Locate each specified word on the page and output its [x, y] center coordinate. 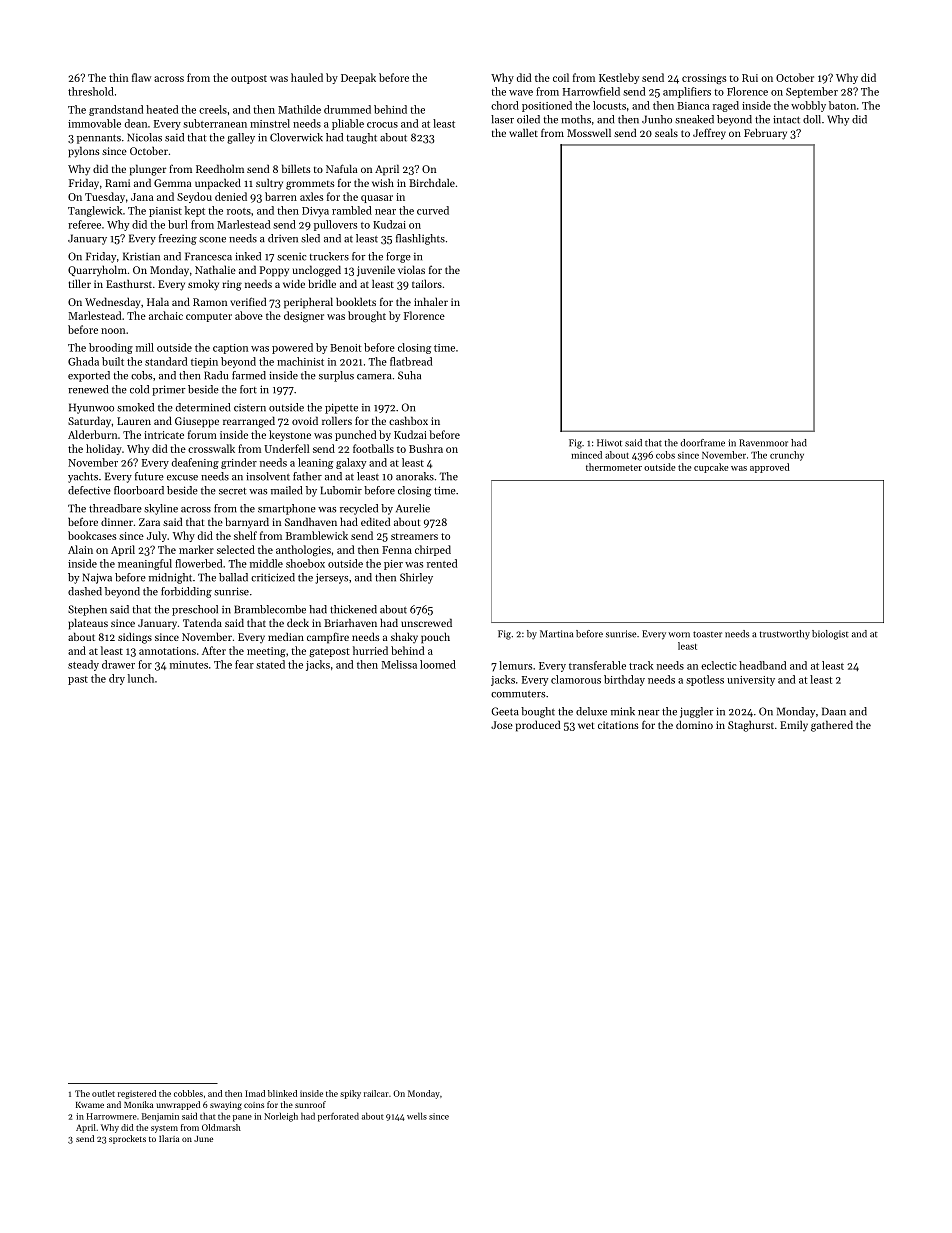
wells [417, 1116]
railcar [376, 1093]
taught [362, 138]
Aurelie [413, 508]
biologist [830, 635]
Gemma [172, 183]
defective [89, 490]
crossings [704, 79]
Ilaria [169, 1138]
